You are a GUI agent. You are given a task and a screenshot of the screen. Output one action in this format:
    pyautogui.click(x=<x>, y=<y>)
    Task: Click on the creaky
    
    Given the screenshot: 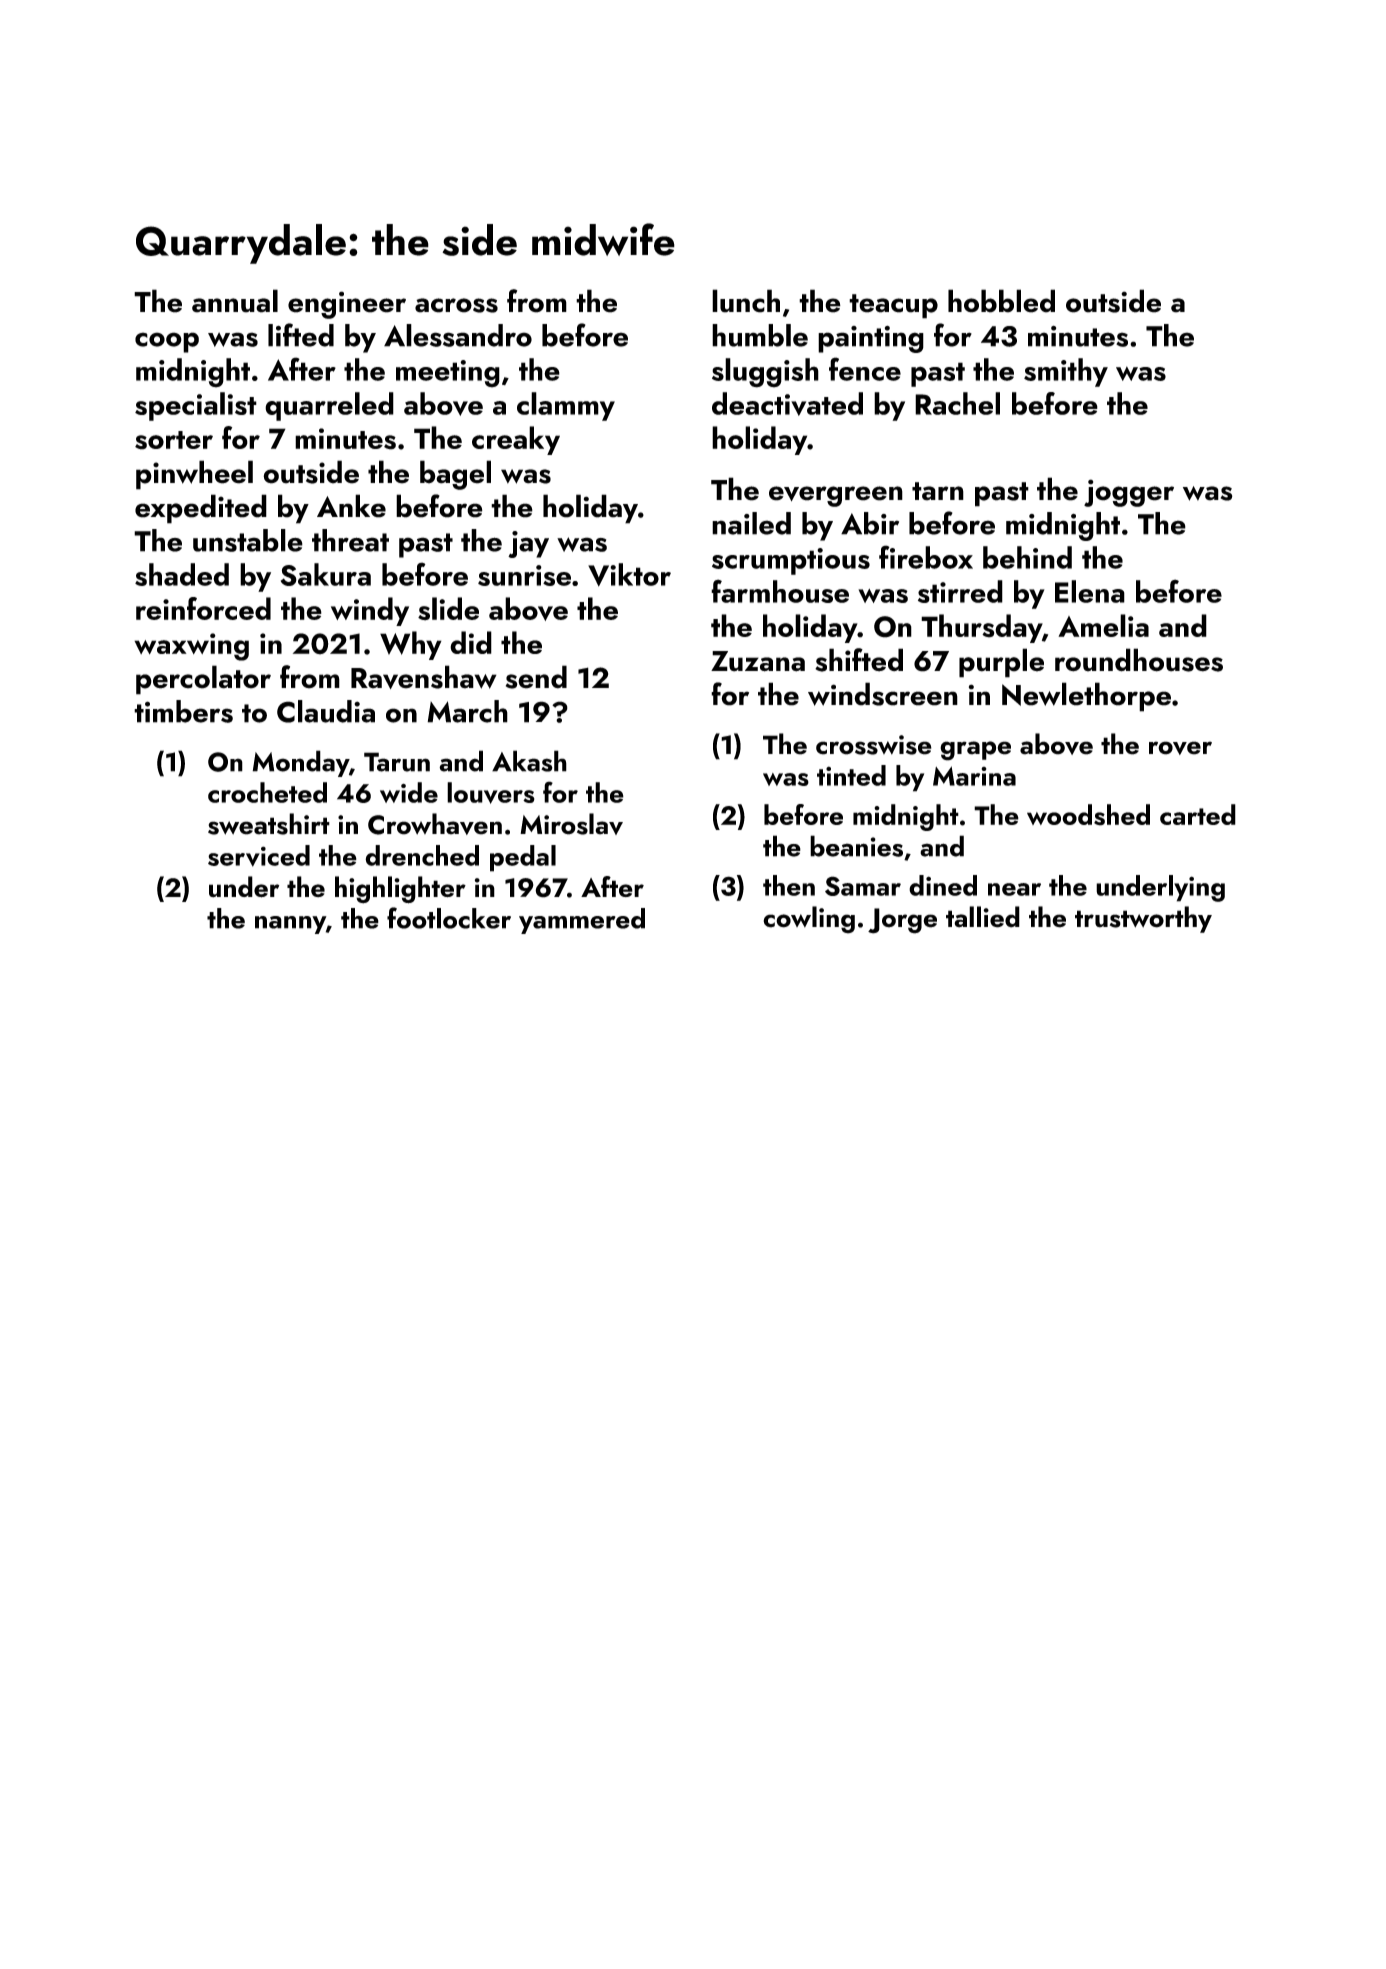 What is the action you would take?
    pyautogui.click(x=516, y=440)
